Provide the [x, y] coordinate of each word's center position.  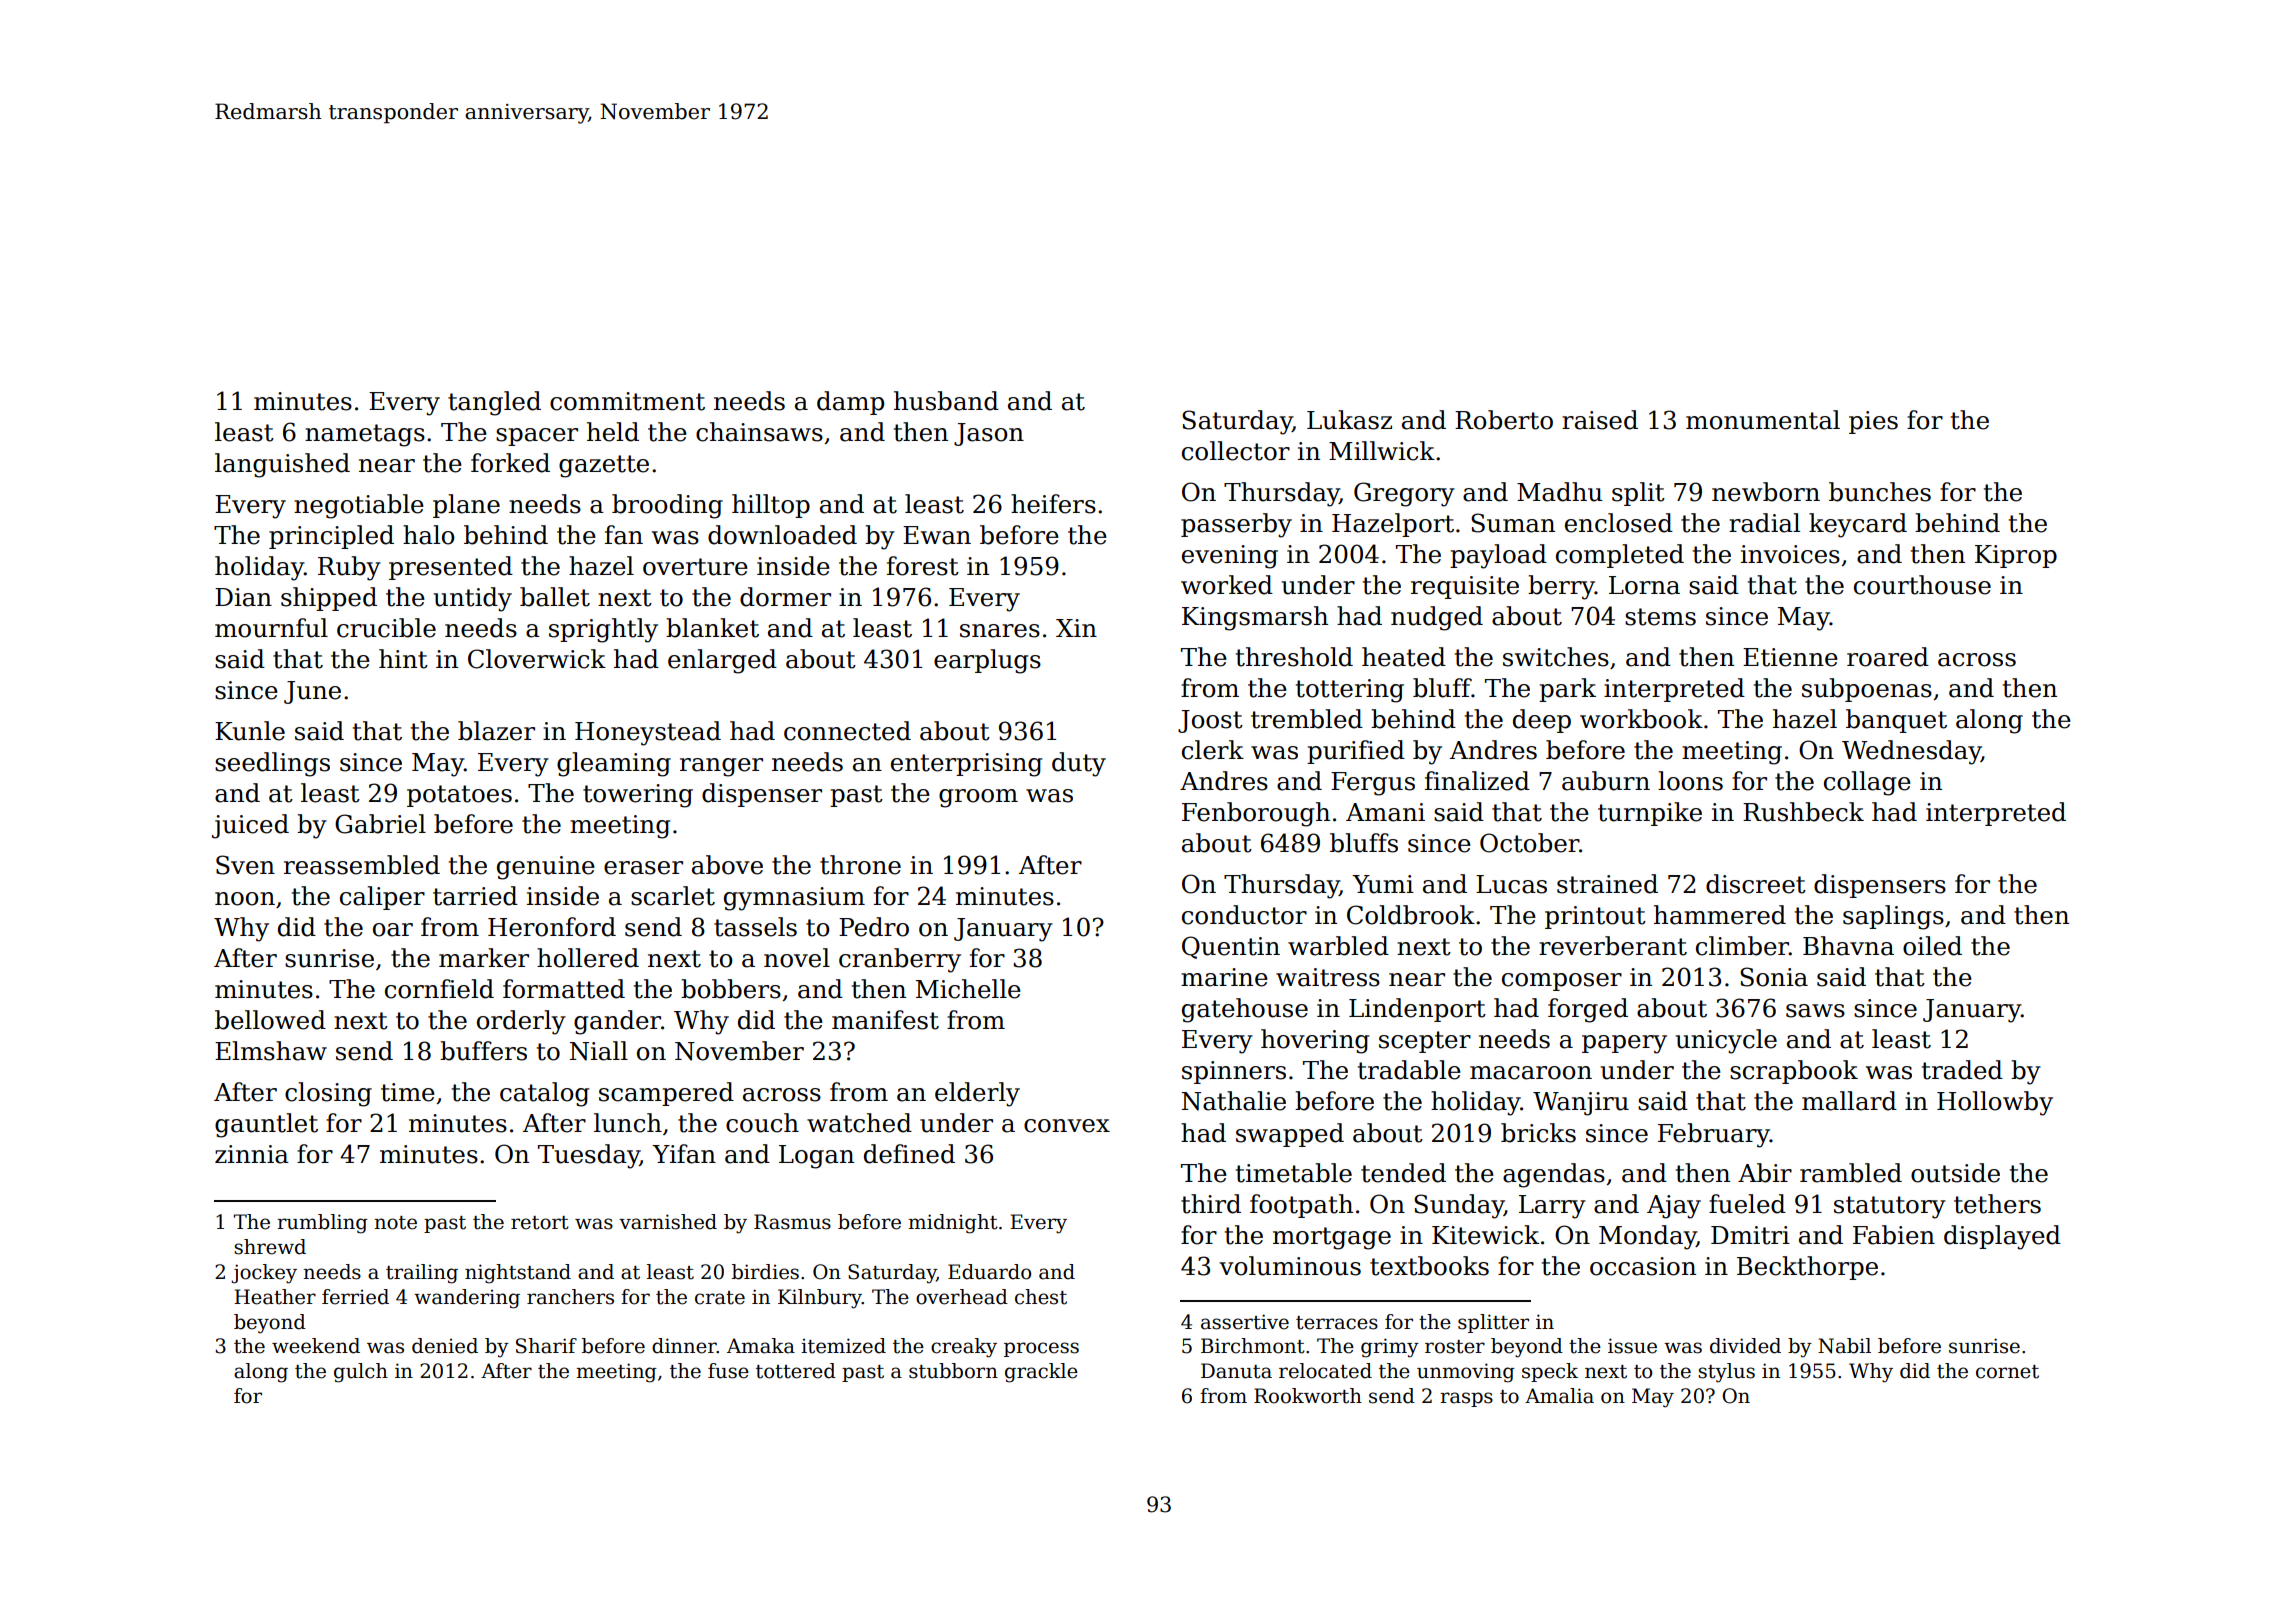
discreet [1756, 884]
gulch [361, 1373]
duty [1079, 764]
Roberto [1504, 420]
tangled [494, 403]
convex [1067, 1126]
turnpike [1650, 814]
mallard [1849, 1101]
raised [1600, 420]
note [395, 1223]
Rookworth [1308, 1396]
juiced [250, 826]
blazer [496, 731]
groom [978, 798]
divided [1745, 1346]
